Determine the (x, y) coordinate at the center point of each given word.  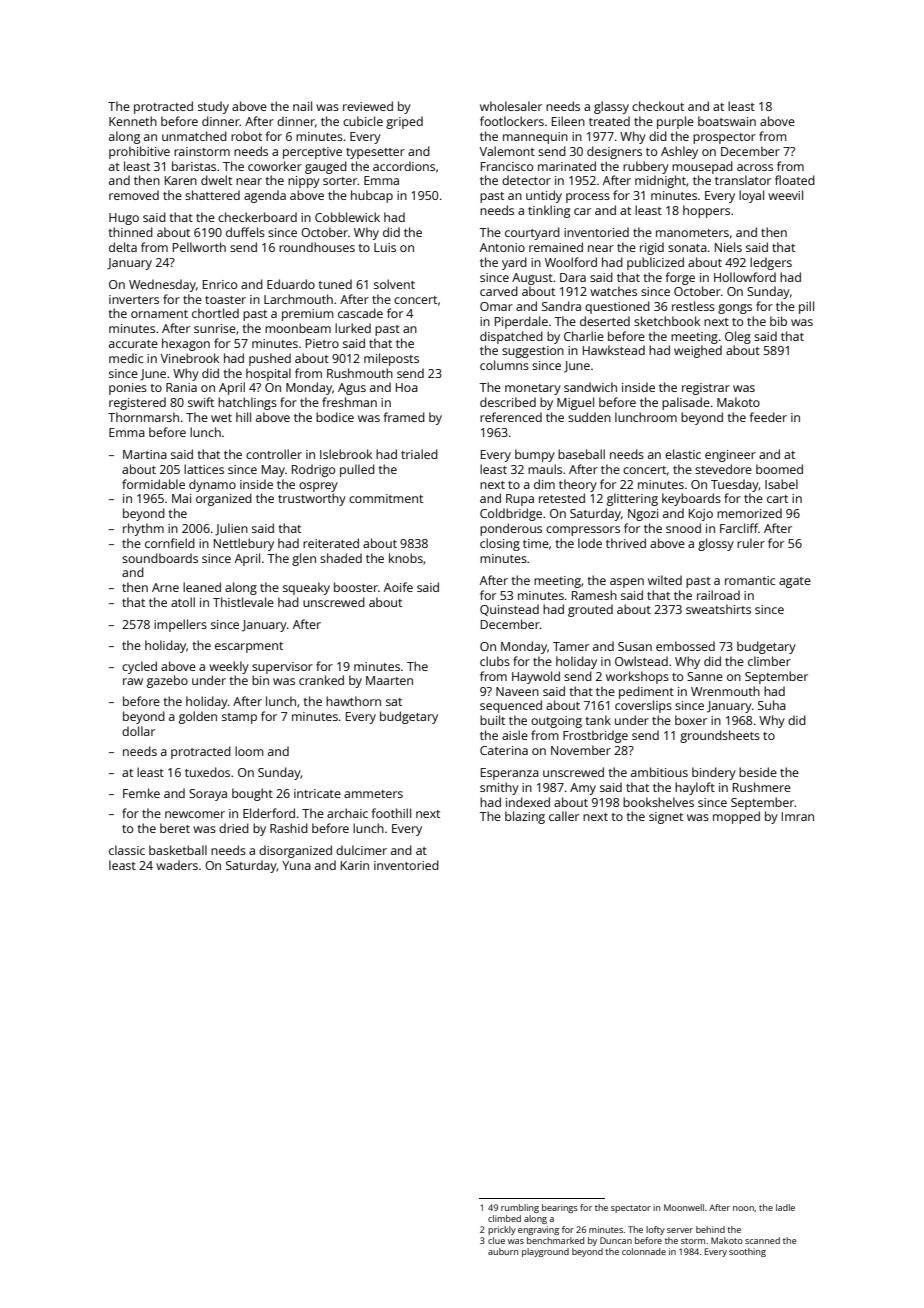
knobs (406, 558)
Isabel (781, 484)
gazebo (167, 681)
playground (545, 1252)
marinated (567, 166)
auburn (503, 1251)
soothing (747, 1252)
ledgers (771, 263)
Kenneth (133, 121)
